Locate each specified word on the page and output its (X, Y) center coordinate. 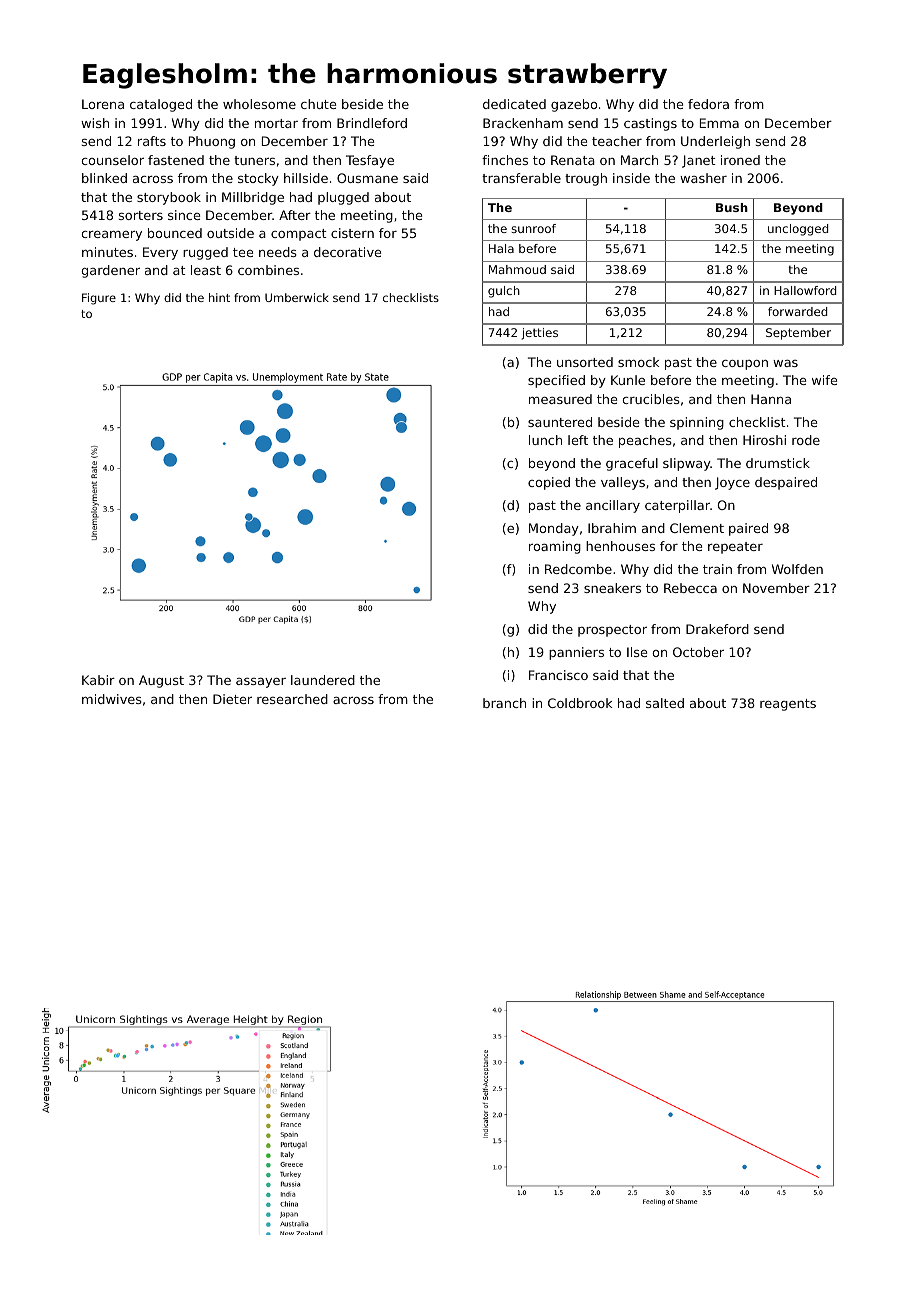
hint (219, 297)
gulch (504, 292)
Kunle (628, 380)
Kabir (98, 680)
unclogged (798, 230)
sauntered (560, 422)
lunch (545, 440)
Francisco (558, 675)
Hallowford (805, 290)
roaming (555, 547)
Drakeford (717, 629)
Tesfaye (370, 161)
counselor (113, 160)
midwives (112, 699)
